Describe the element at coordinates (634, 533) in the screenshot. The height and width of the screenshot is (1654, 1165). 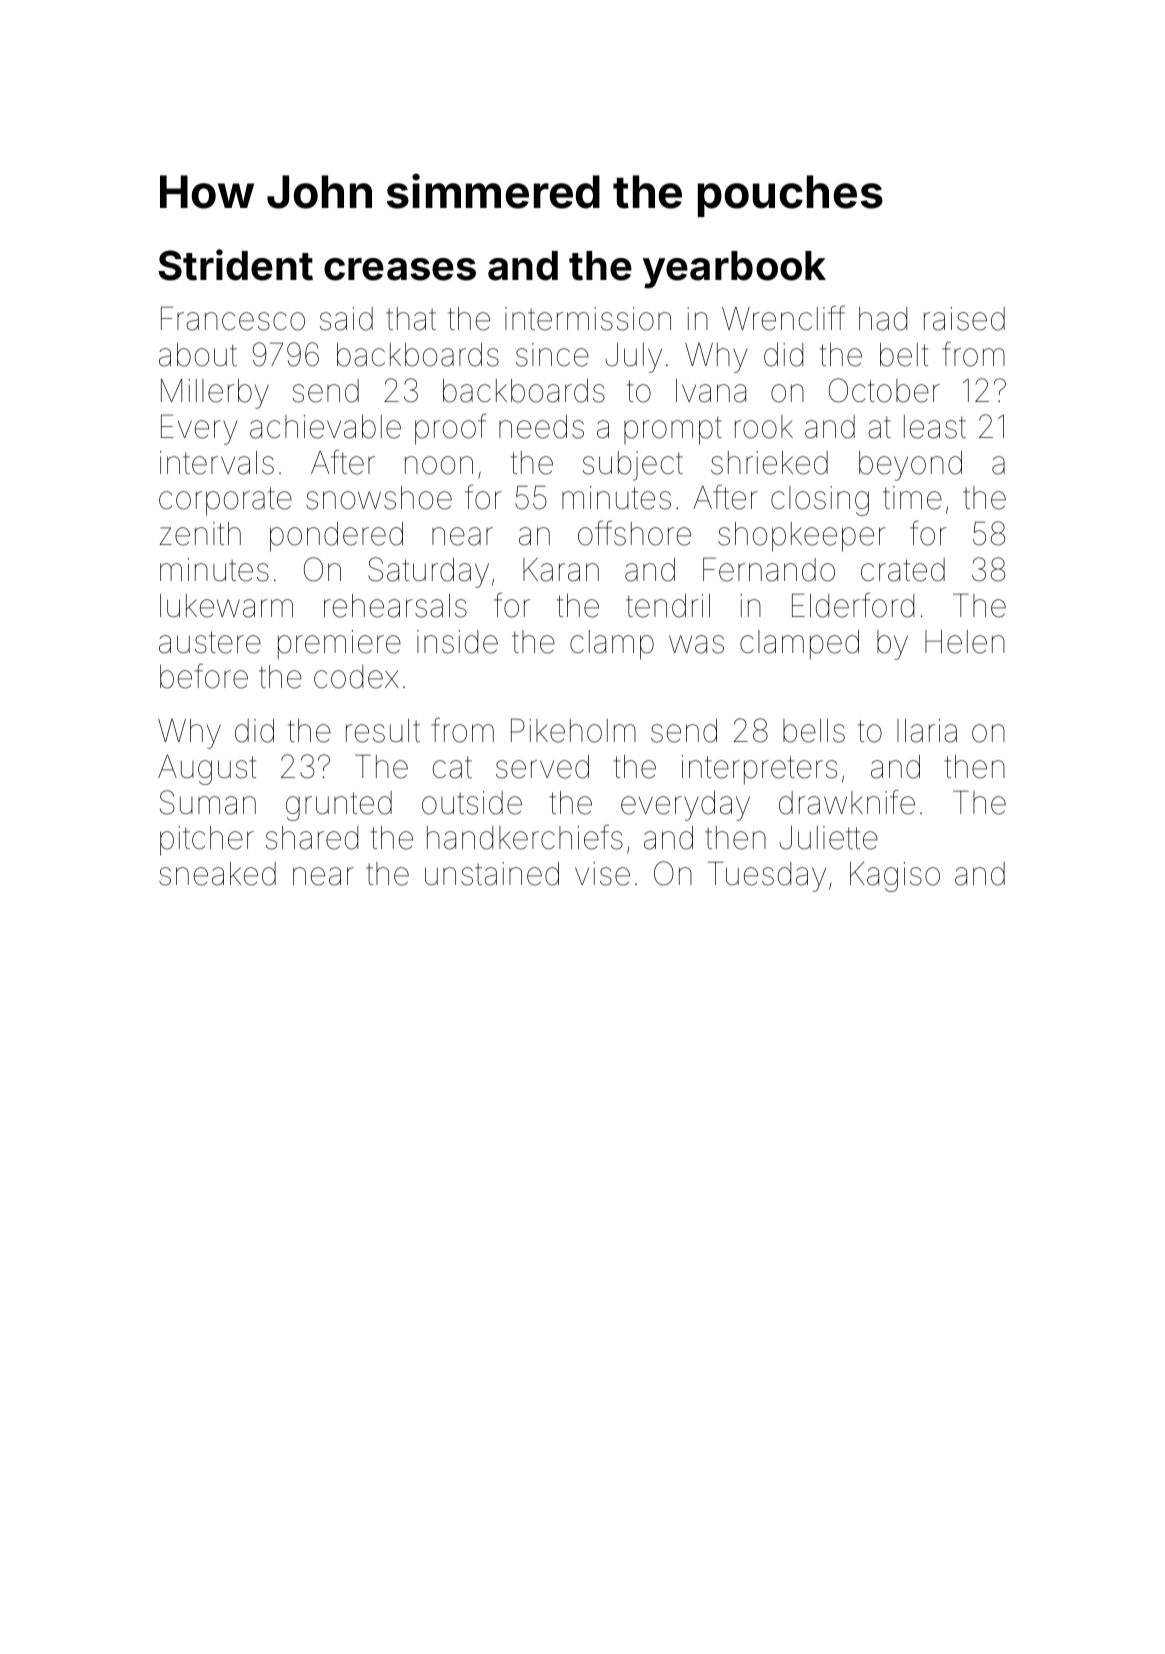
I see `offshore` at that location.
